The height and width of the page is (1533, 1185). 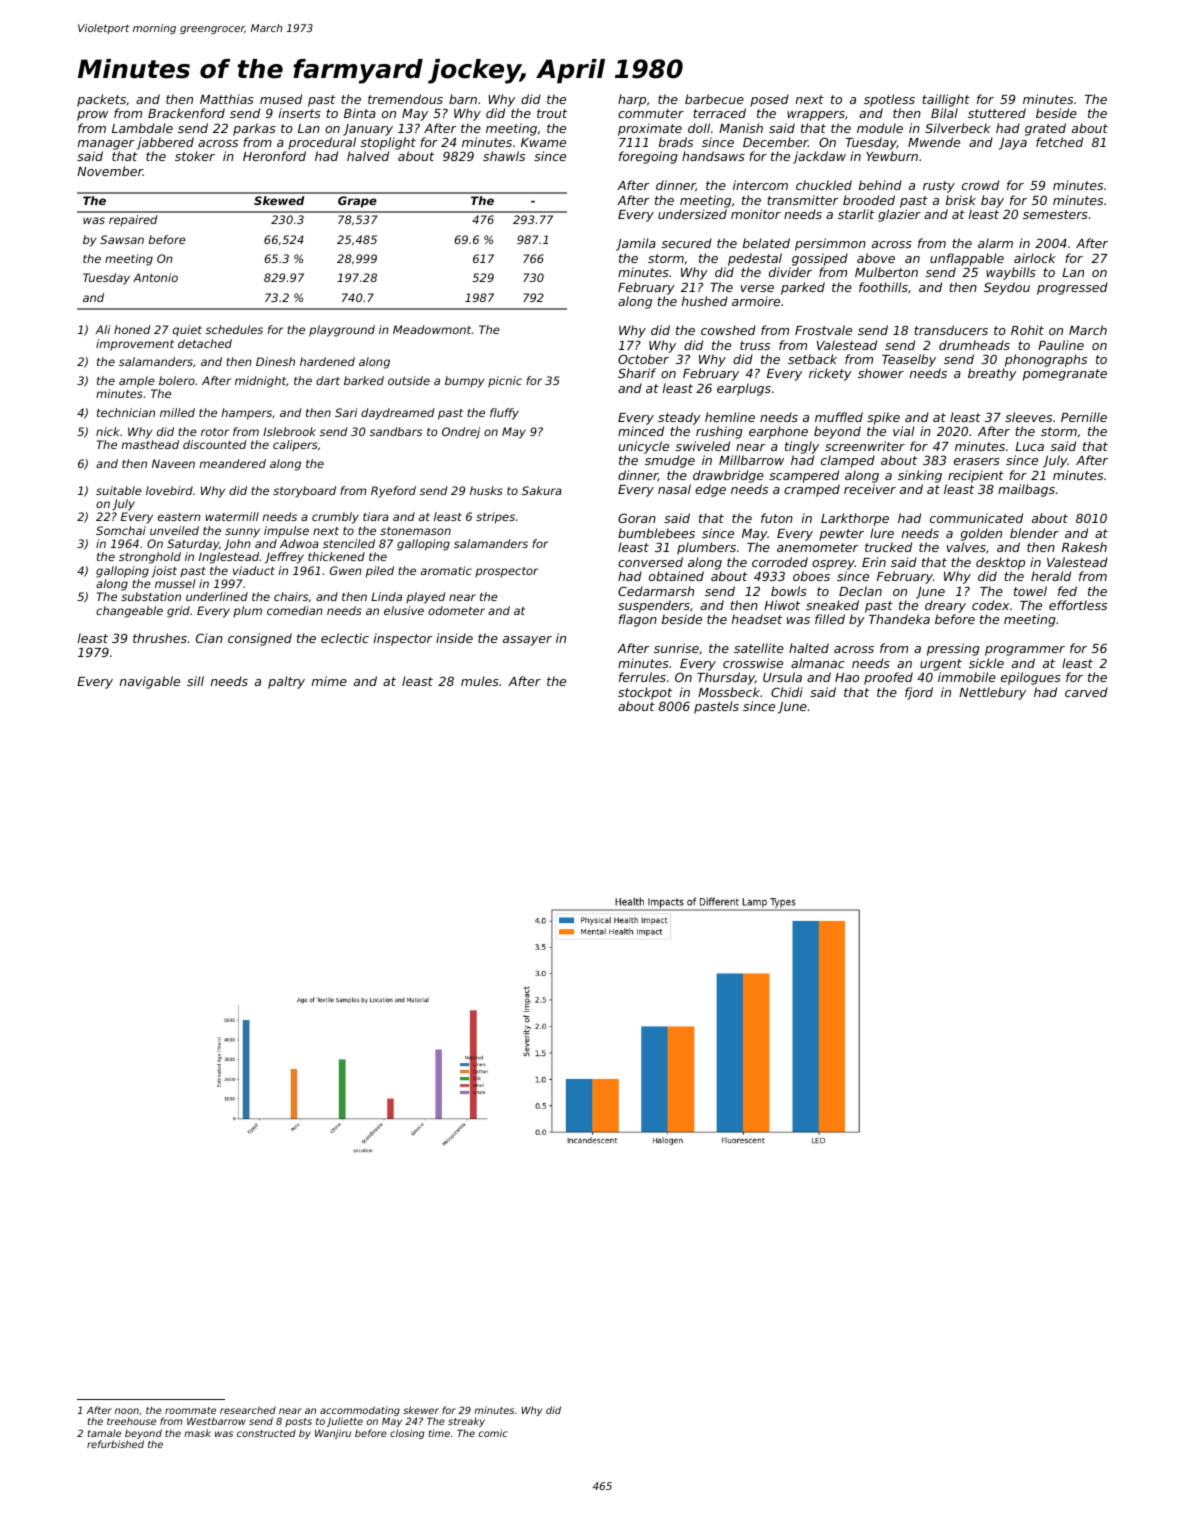 I want to click on navigable, so click(x=150, y=682).
